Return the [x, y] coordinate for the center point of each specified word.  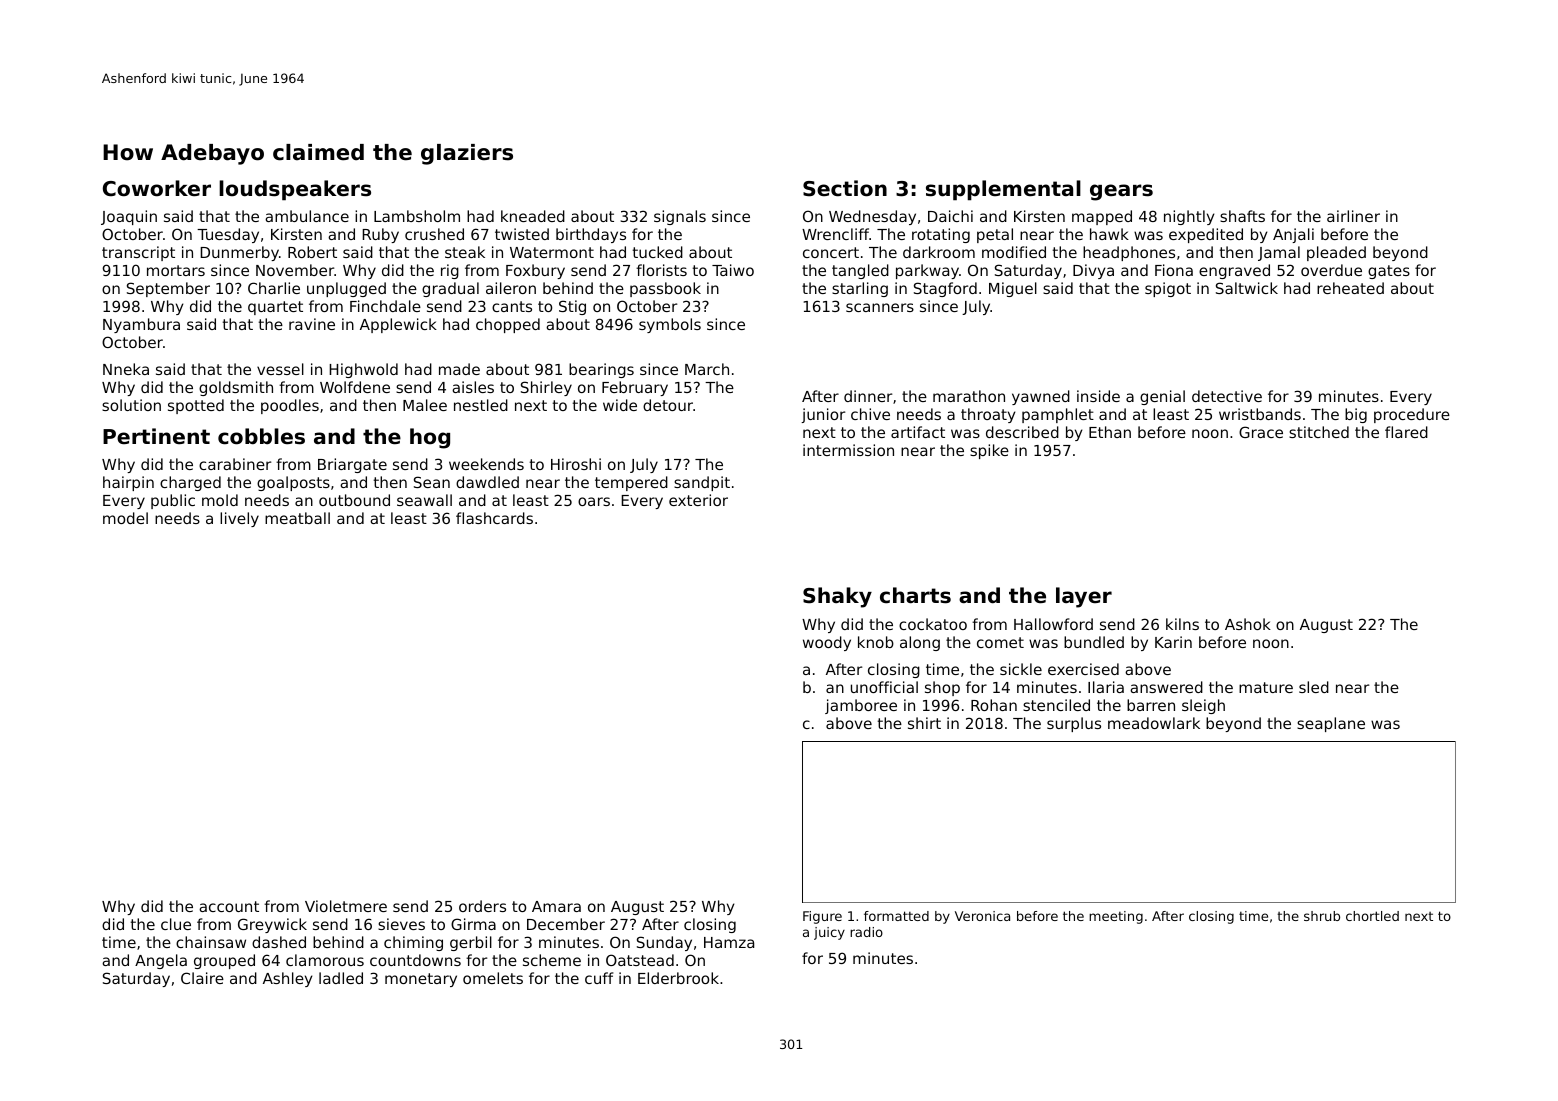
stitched [1319, 432]
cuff [599, 978]
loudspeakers [295, 190]
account [229, 906]
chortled [1372, 916]
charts [915, 595]
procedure [1412, 415]
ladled [341, 978]
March [707, 369]
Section [845, 188]
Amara [556, 906]
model [125, 518]
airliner [1353, 216]
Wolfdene [355, 387]
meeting [1116, 917]
